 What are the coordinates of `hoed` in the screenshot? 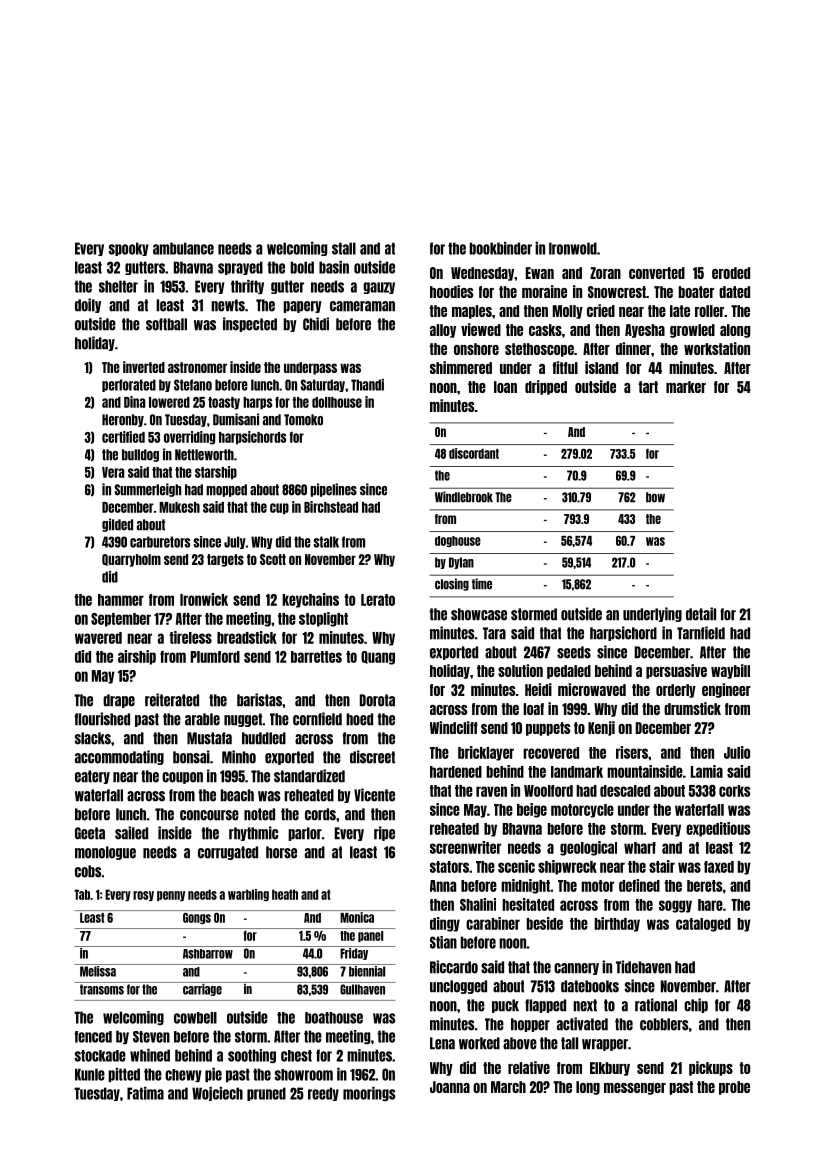 It's located at (359, 719).
